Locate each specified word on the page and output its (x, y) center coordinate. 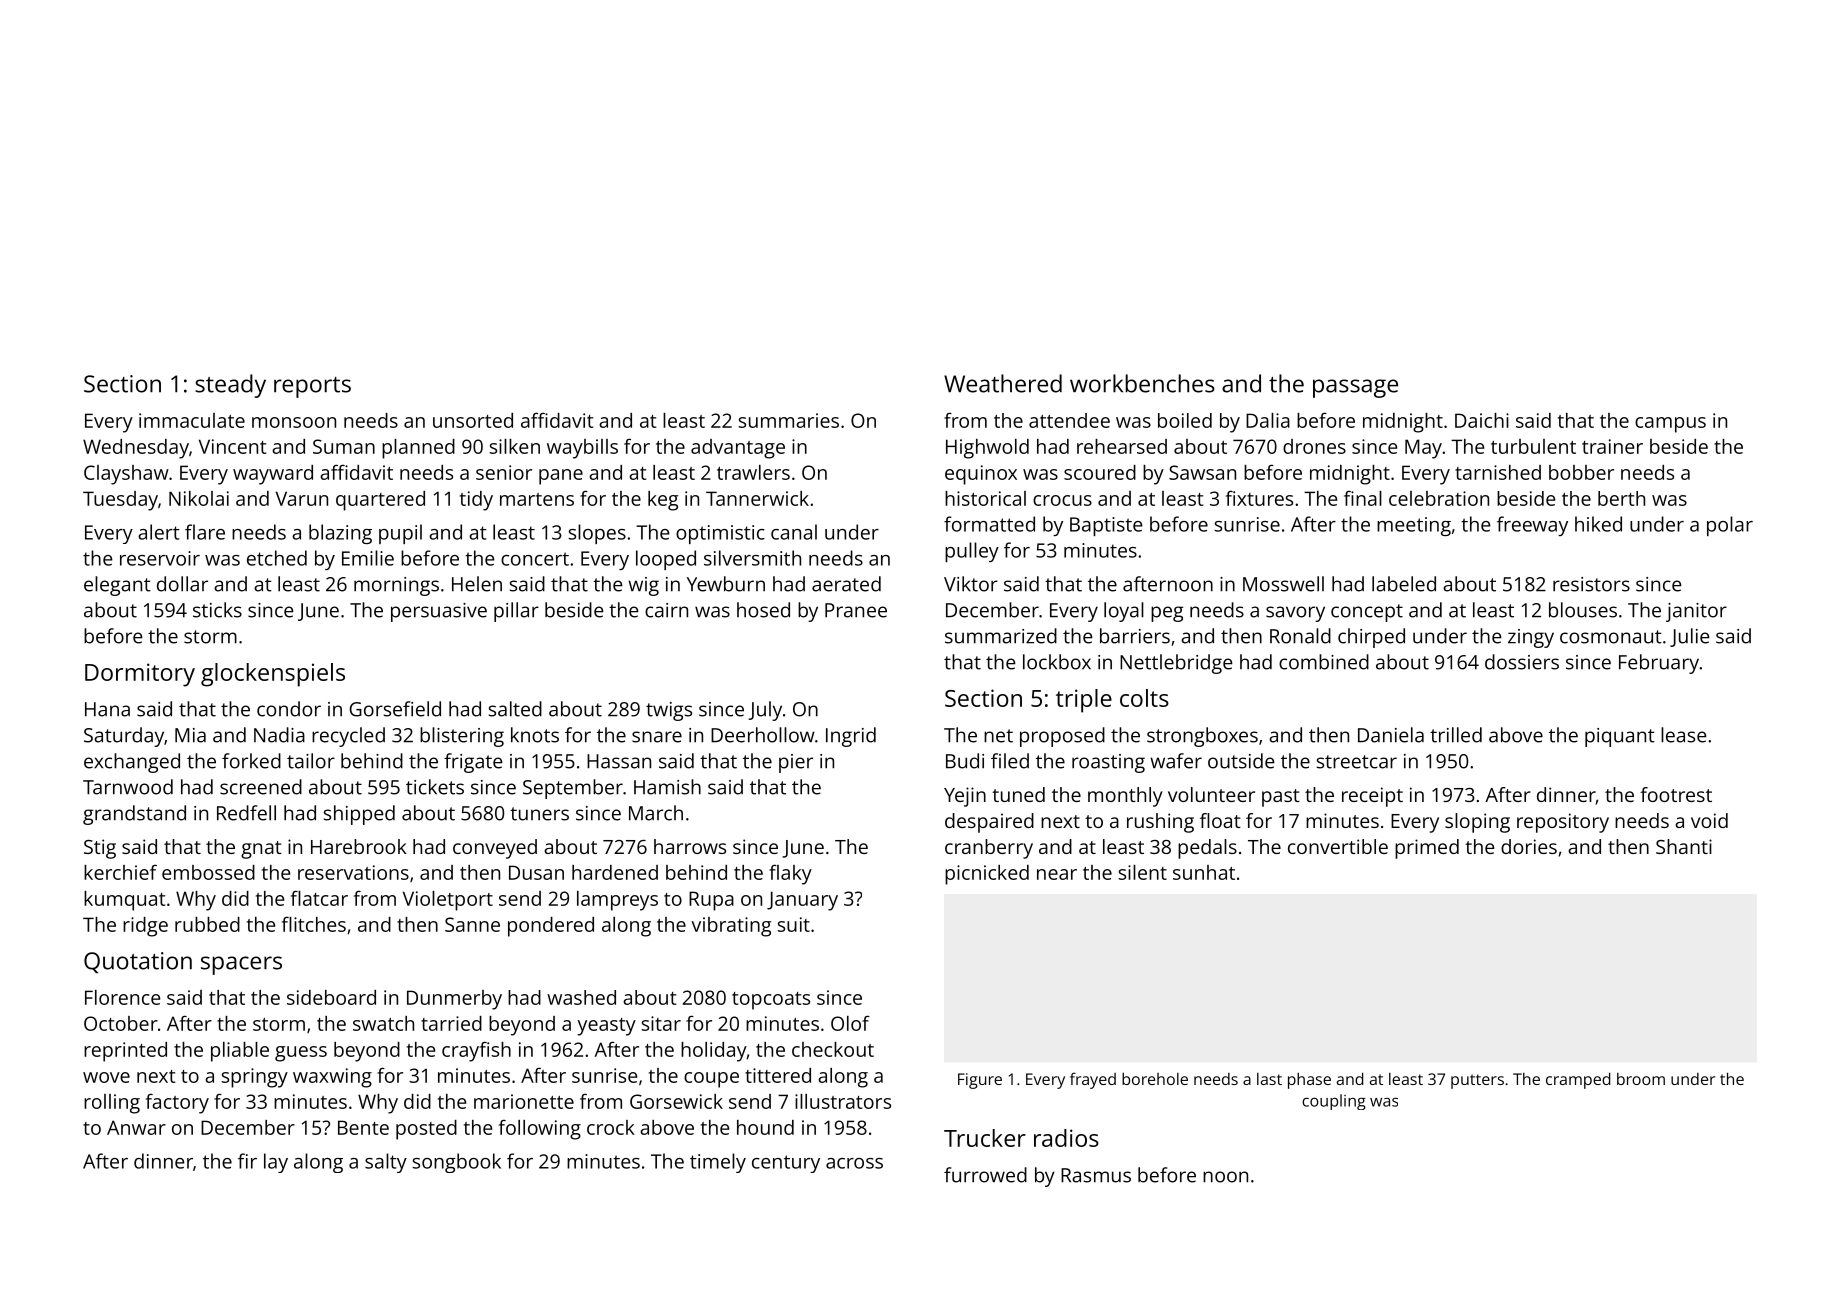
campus (1670, 425)
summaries (788, 420)
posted (426, 1130)
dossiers (1522, 662)
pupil (400, 534)
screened (261, 787)
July (765, 711)
